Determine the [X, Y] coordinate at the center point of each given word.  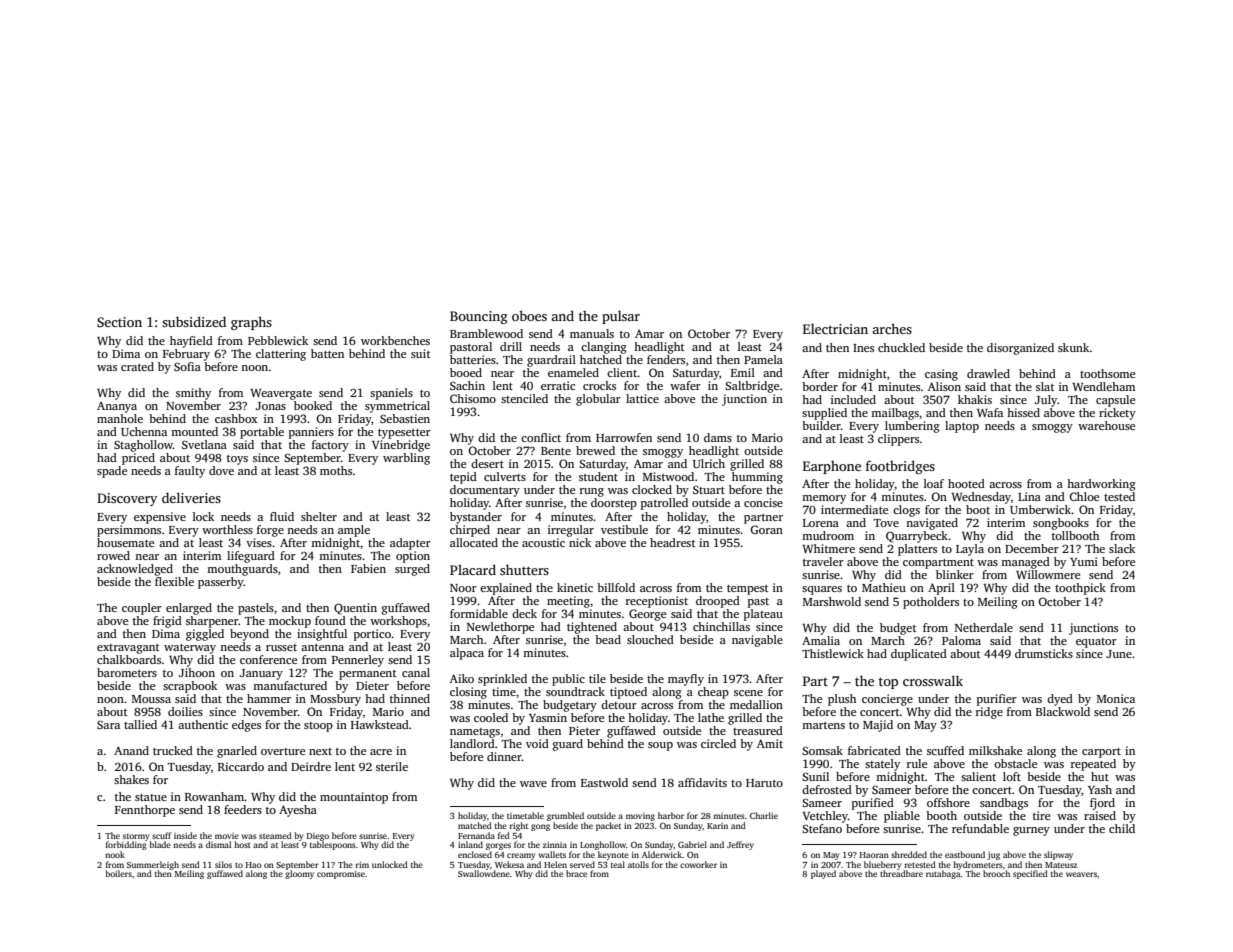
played [823, 874]
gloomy [299, 874]
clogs [906, 511]
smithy [193, 394]
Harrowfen [624, 437]
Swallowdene [484, 873]
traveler [823, 561]
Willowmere [1048, 574]
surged [412, 570]
